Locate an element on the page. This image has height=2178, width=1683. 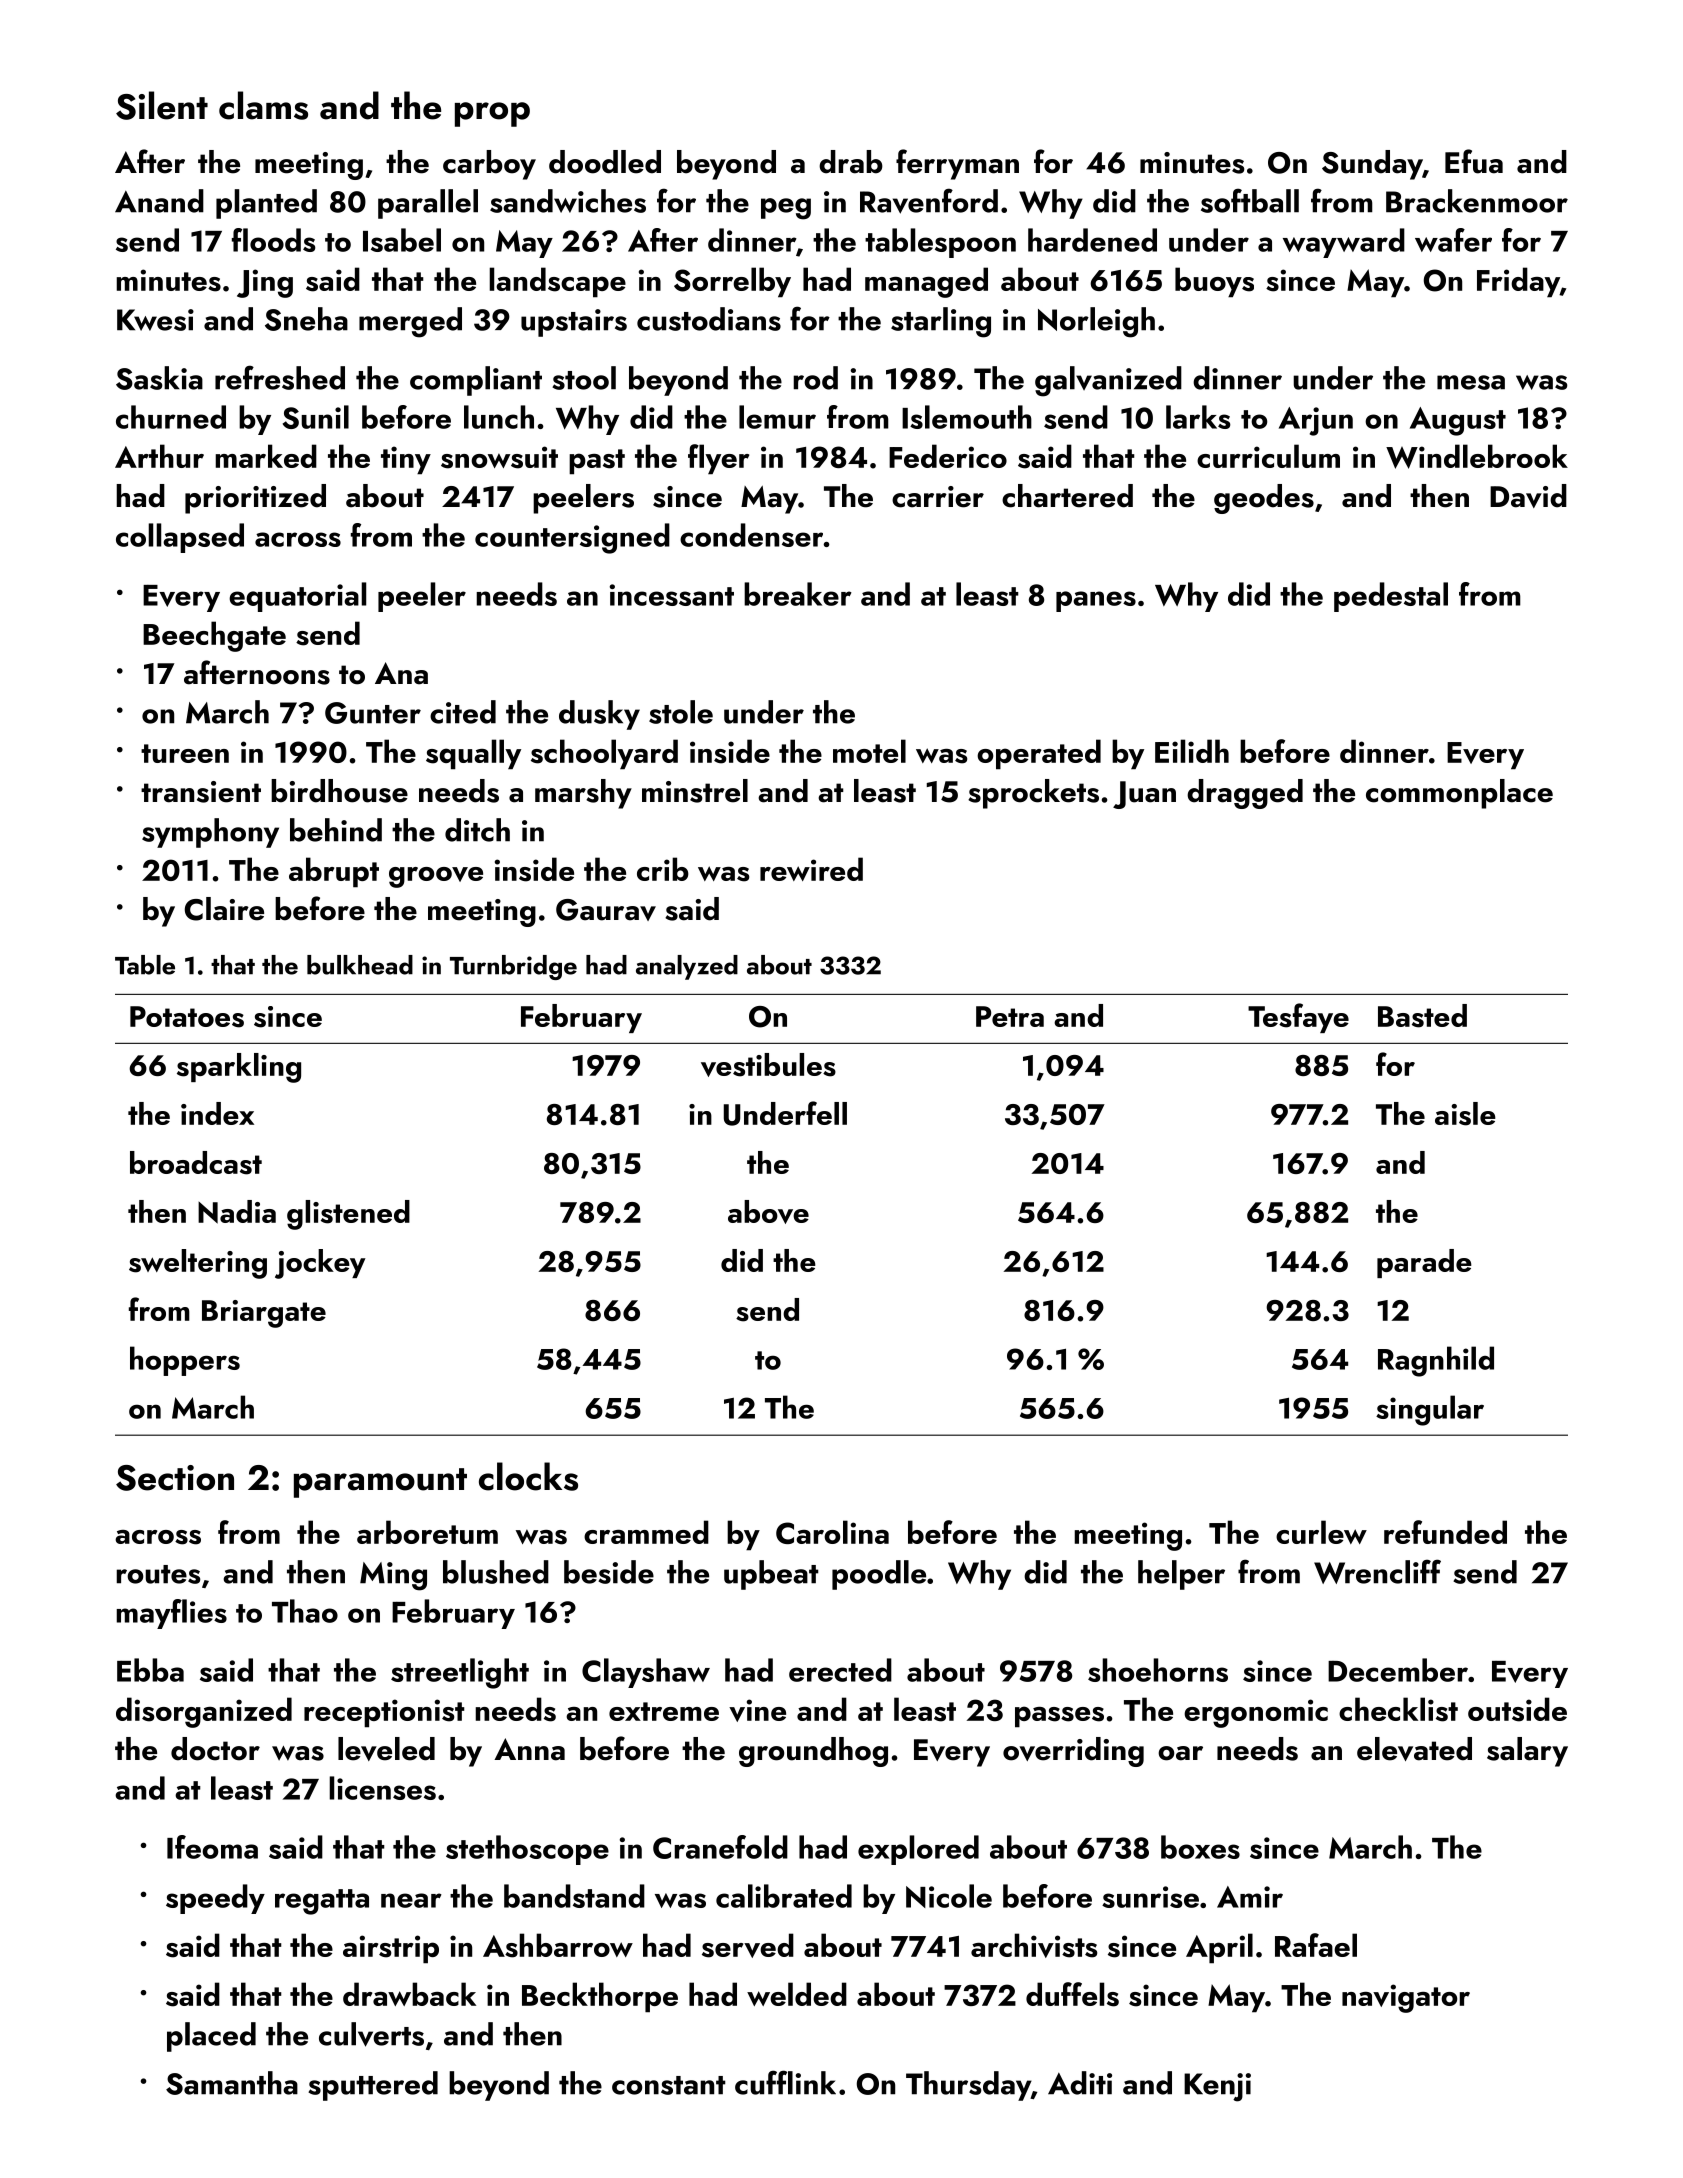
bulkhead is located at coordinates (360, 965).
